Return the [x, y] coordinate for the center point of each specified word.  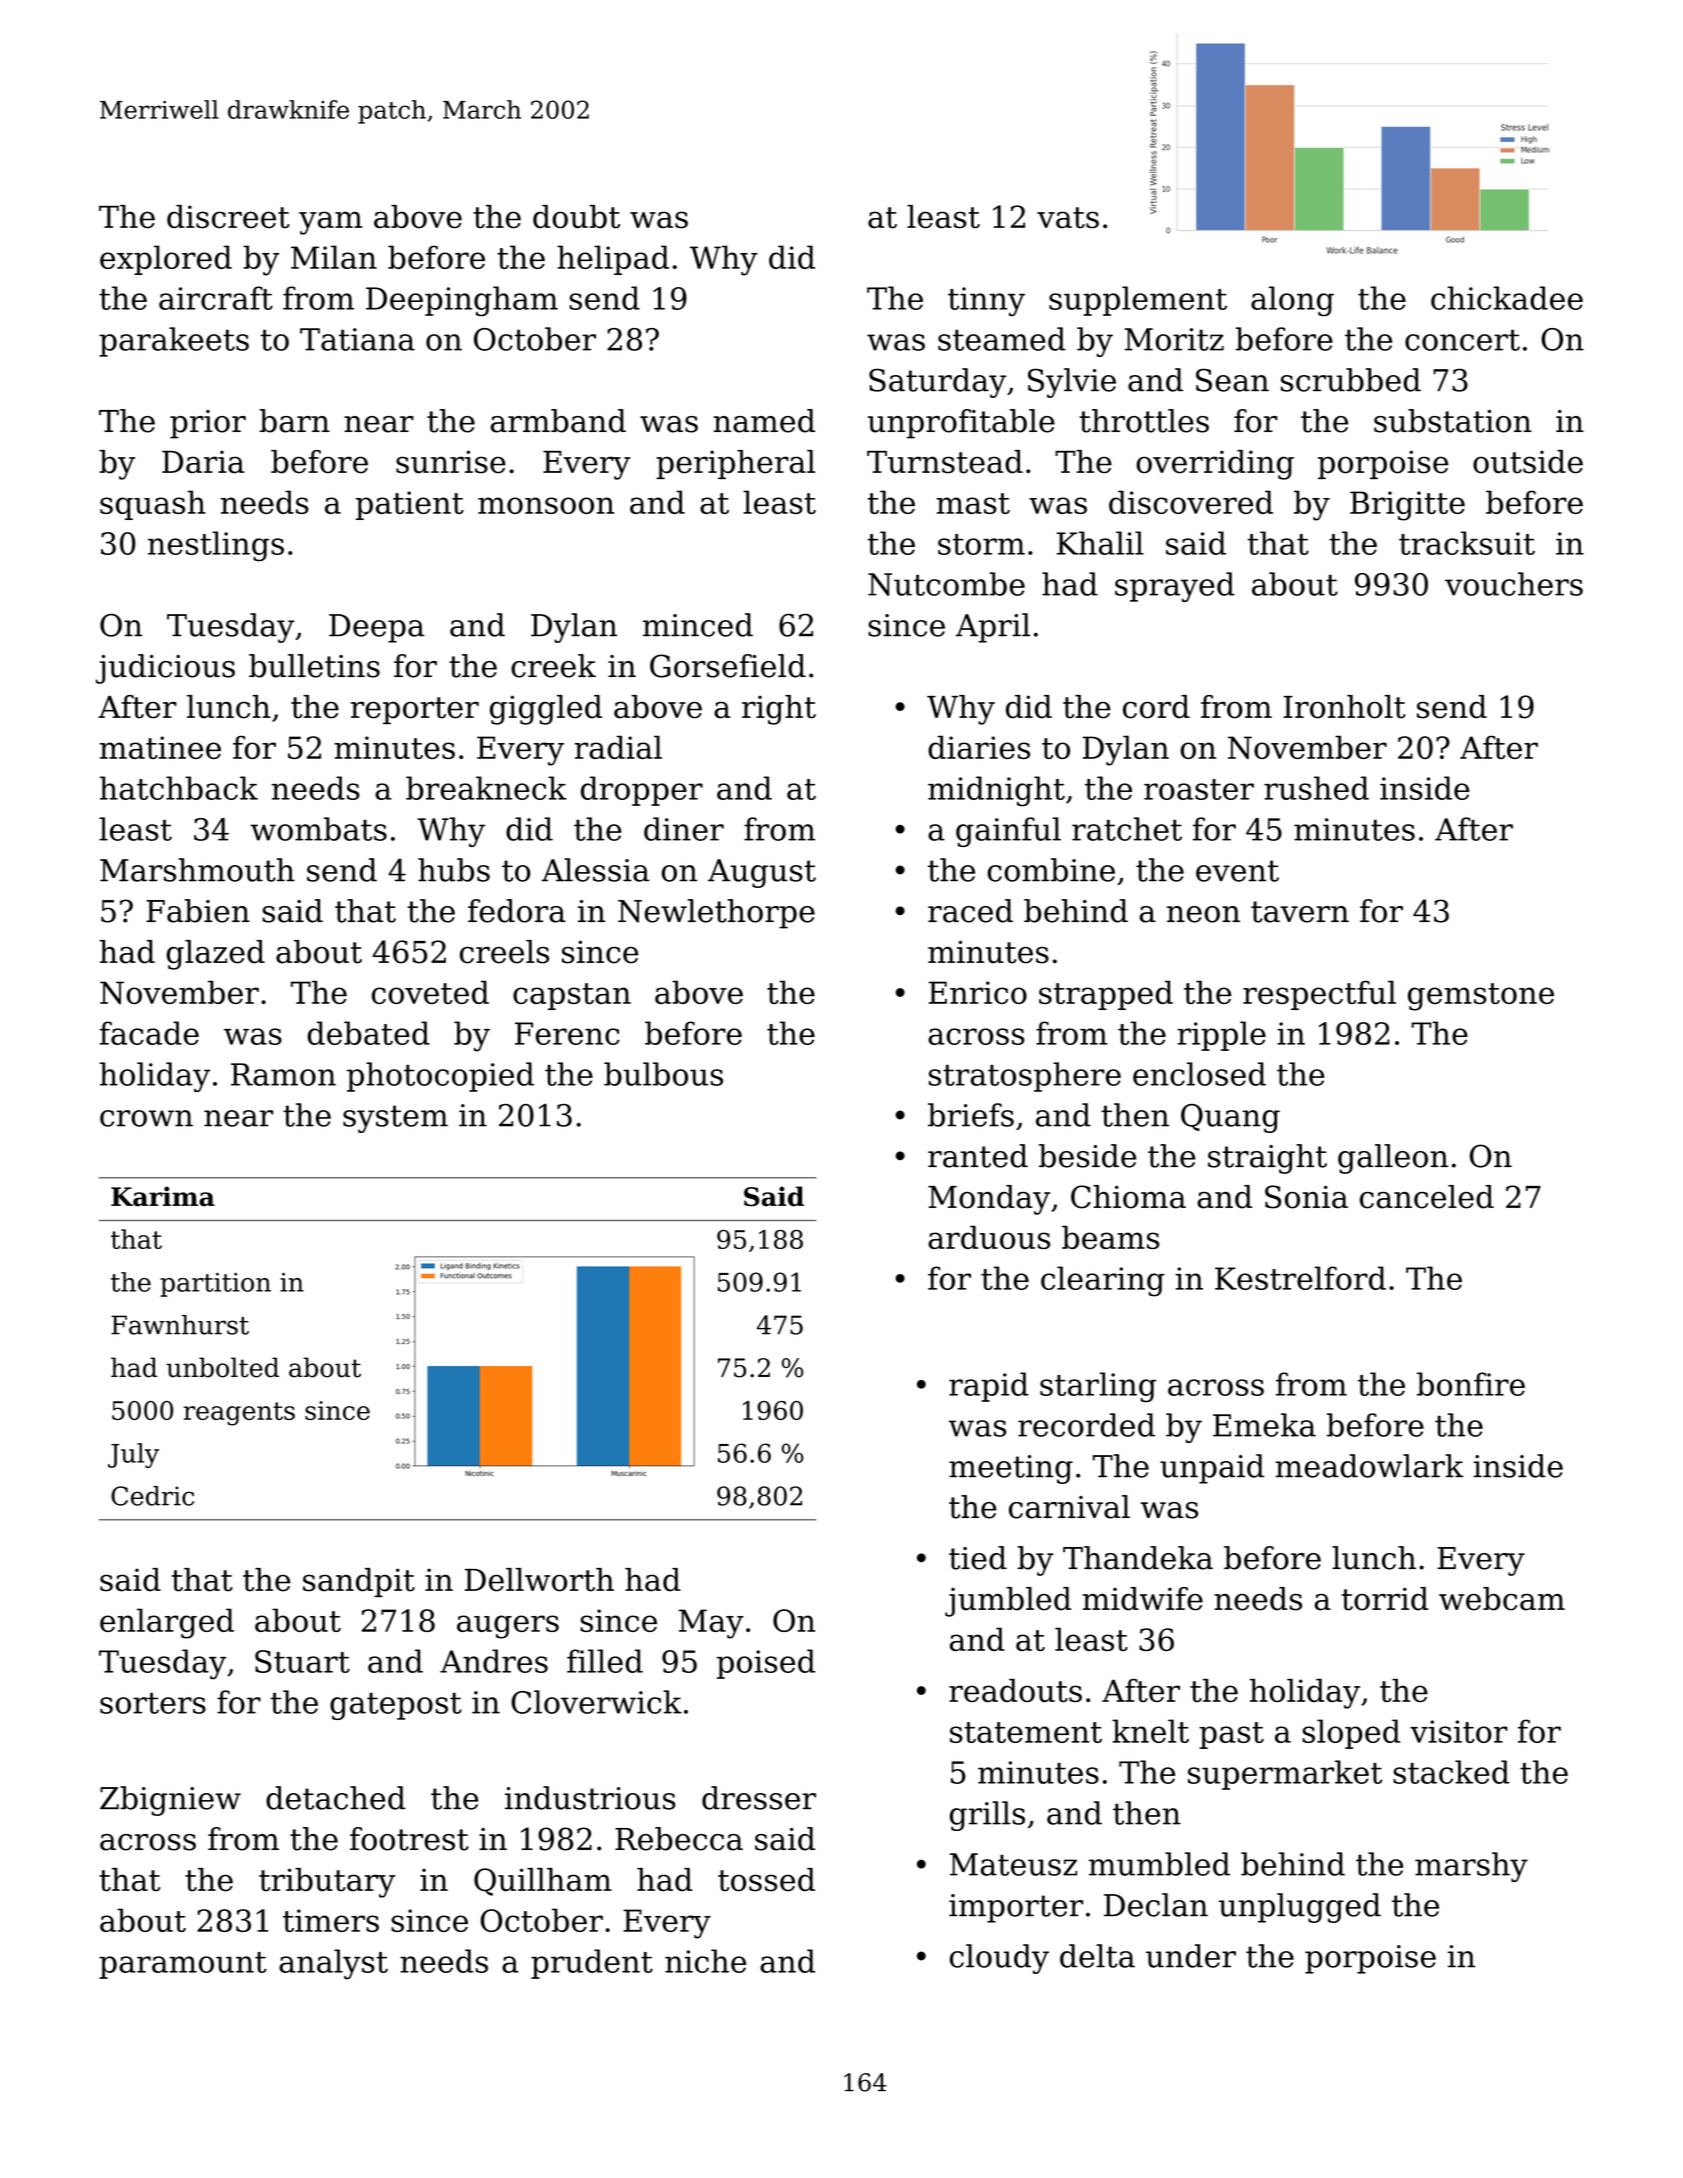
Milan [334, 257]
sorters [153, 1703]
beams [1110, 1237]
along [1292, 301]
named [764, 421]
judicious [165, 669]
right [779, 710]
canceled [1427, 1197]
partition [215, 1285]
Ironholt [1344, 707]
